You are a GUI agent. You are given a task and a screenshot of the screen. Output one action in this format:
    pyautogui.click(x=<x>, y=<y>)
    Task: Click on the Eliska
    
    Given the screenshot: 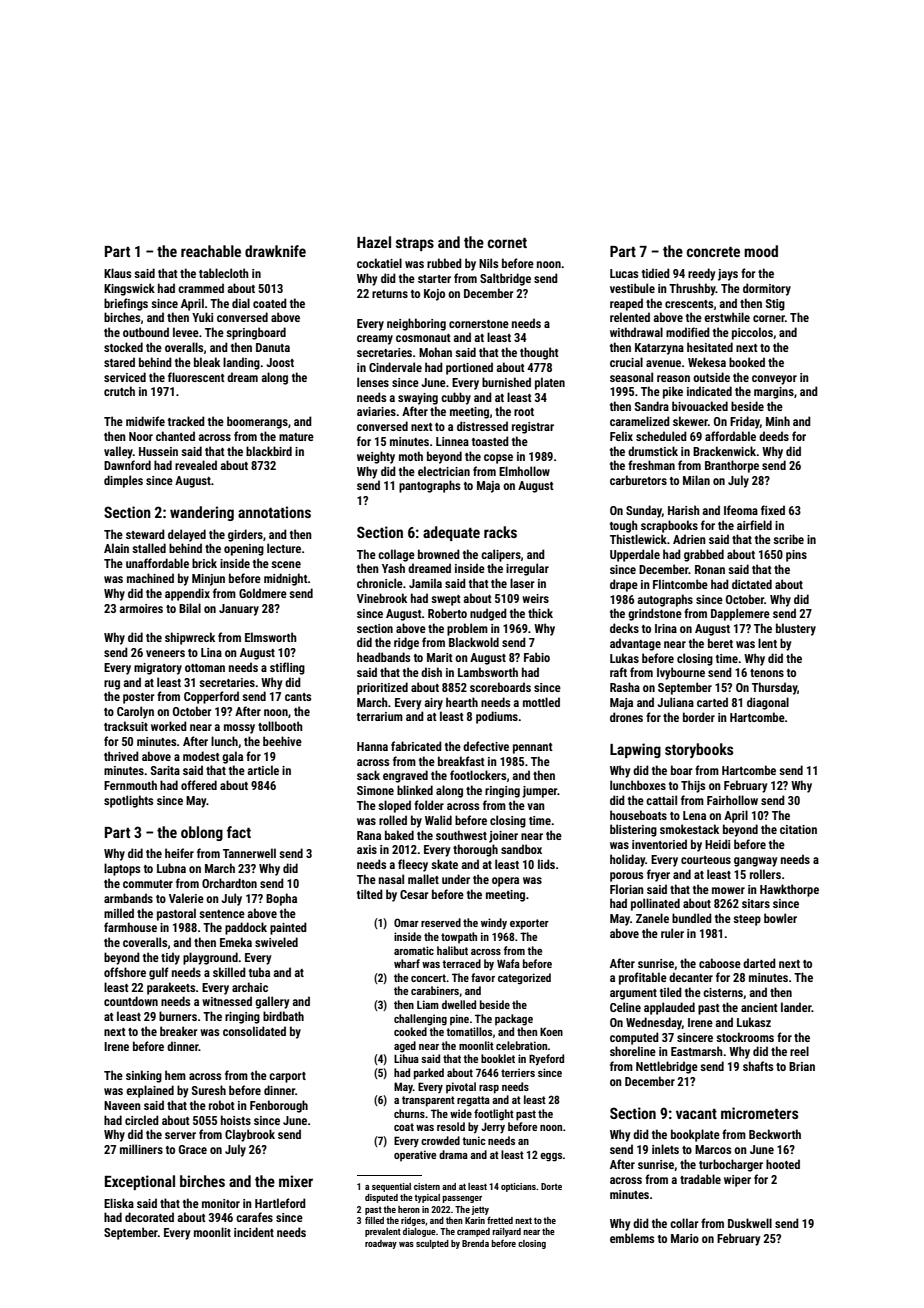 What is the action you would take?
    pyautogui.click(x=119, y=1203)
